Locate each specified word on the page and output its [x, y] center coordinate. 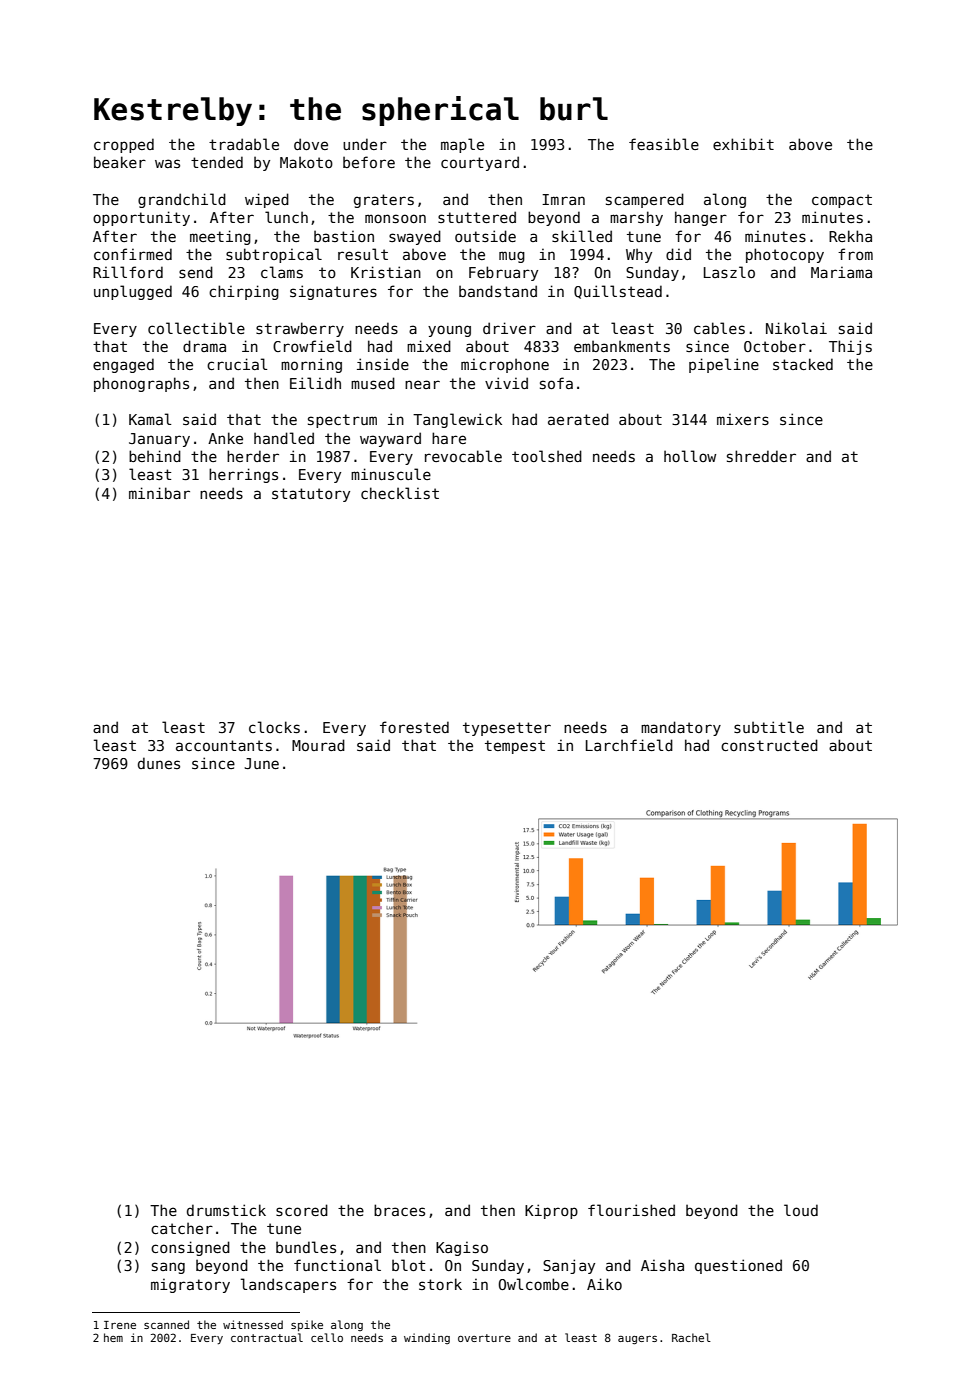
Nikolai [796, 328]
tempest [515, 747]
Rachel [691, 1337]
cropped [124, 145]
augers [637, 1340]
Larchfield [629, 745]
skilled [582, 236]
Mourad [318, 745]
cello [327, 1337]
